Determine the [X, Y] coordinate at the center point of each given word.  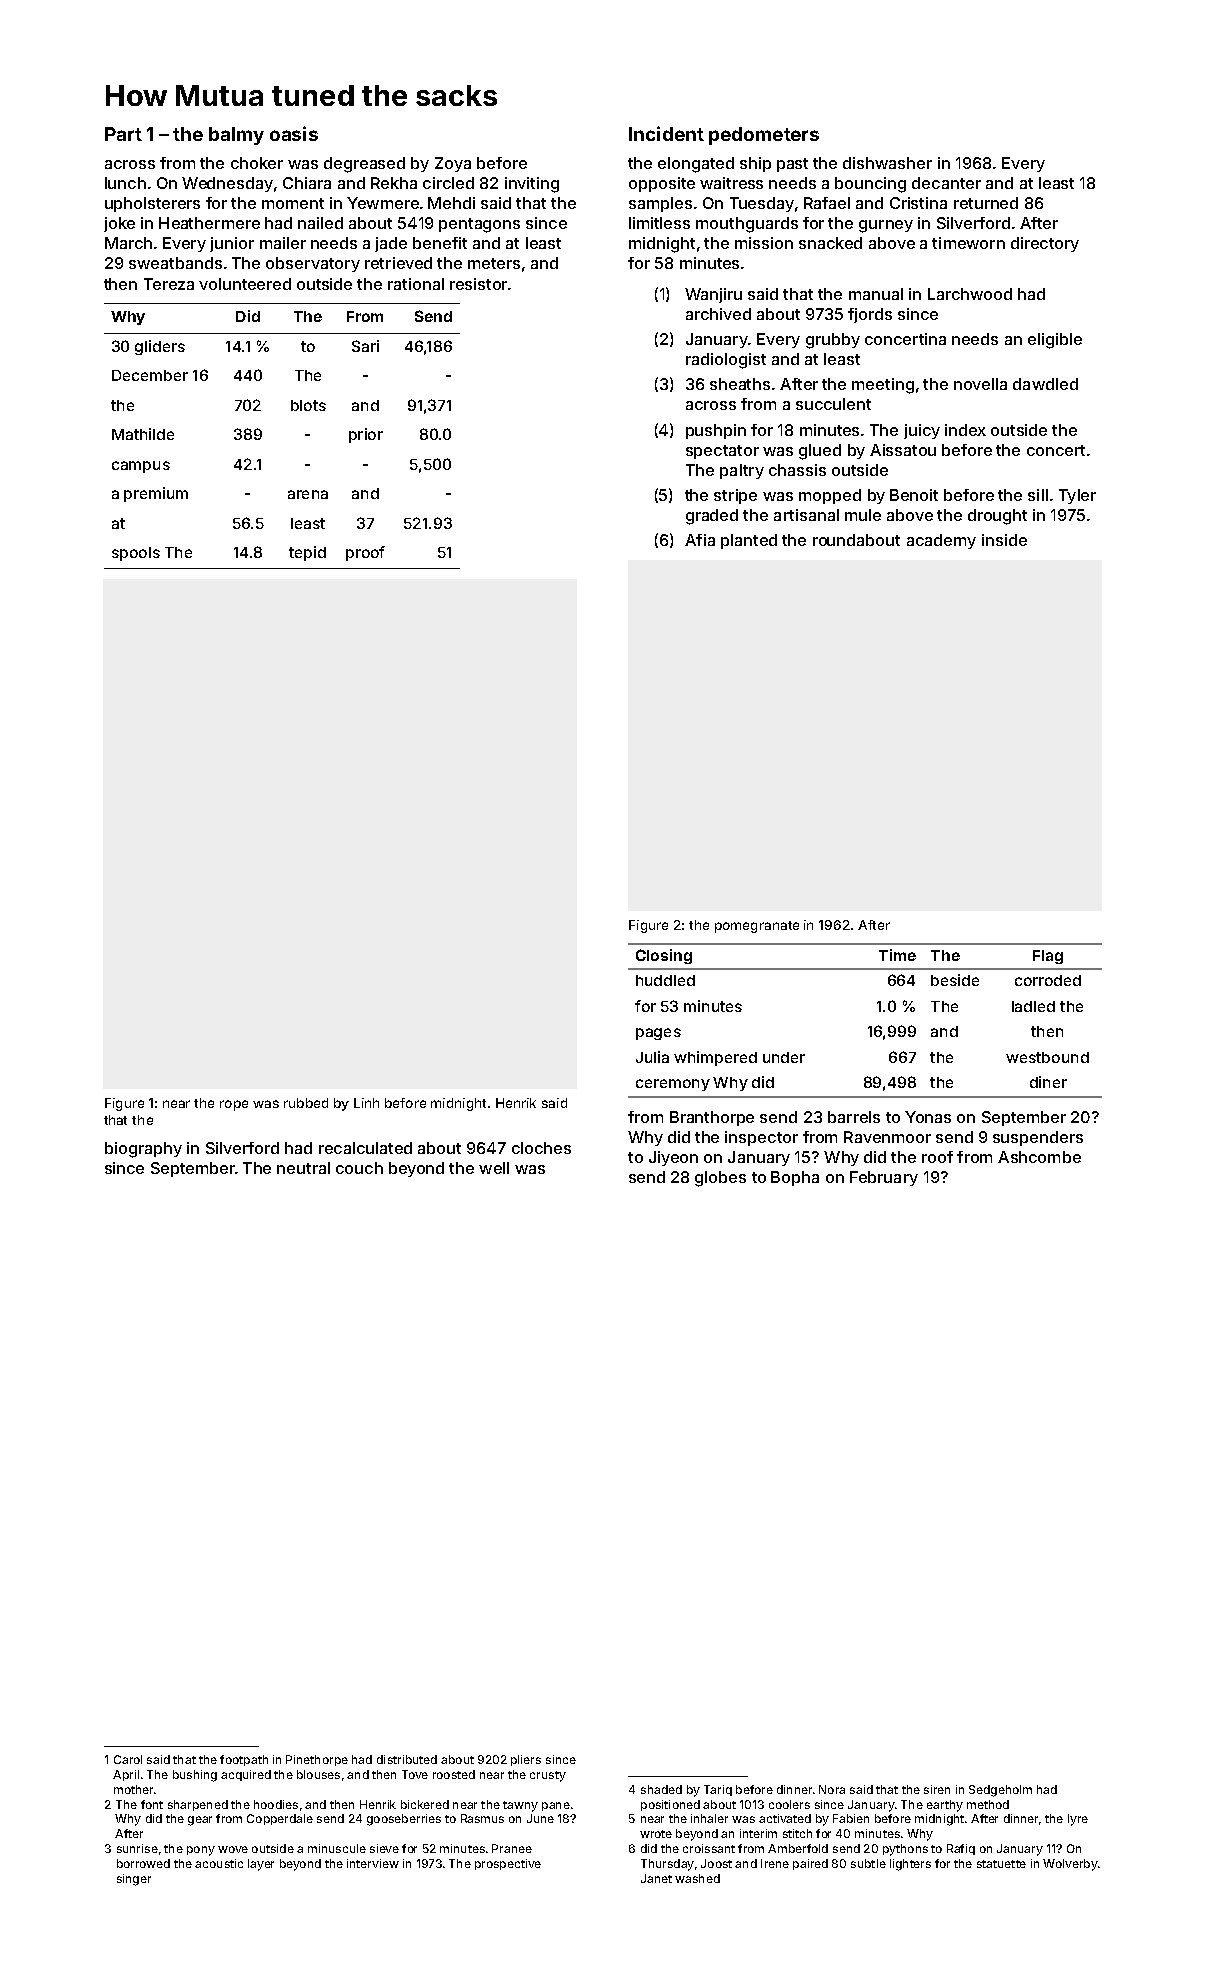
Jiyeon [673, 1158]
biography [143, 1150]
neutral [303, 1168]
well [494, 1168]
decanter [946, 183]
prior [366, 435]
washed [697, 1878]
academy [941, 541]
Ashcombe [1039, 1157]
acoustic [219, 1863]
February [884, 1178]
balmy [236, 136]
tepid [307, 553]
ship [755, 164]
